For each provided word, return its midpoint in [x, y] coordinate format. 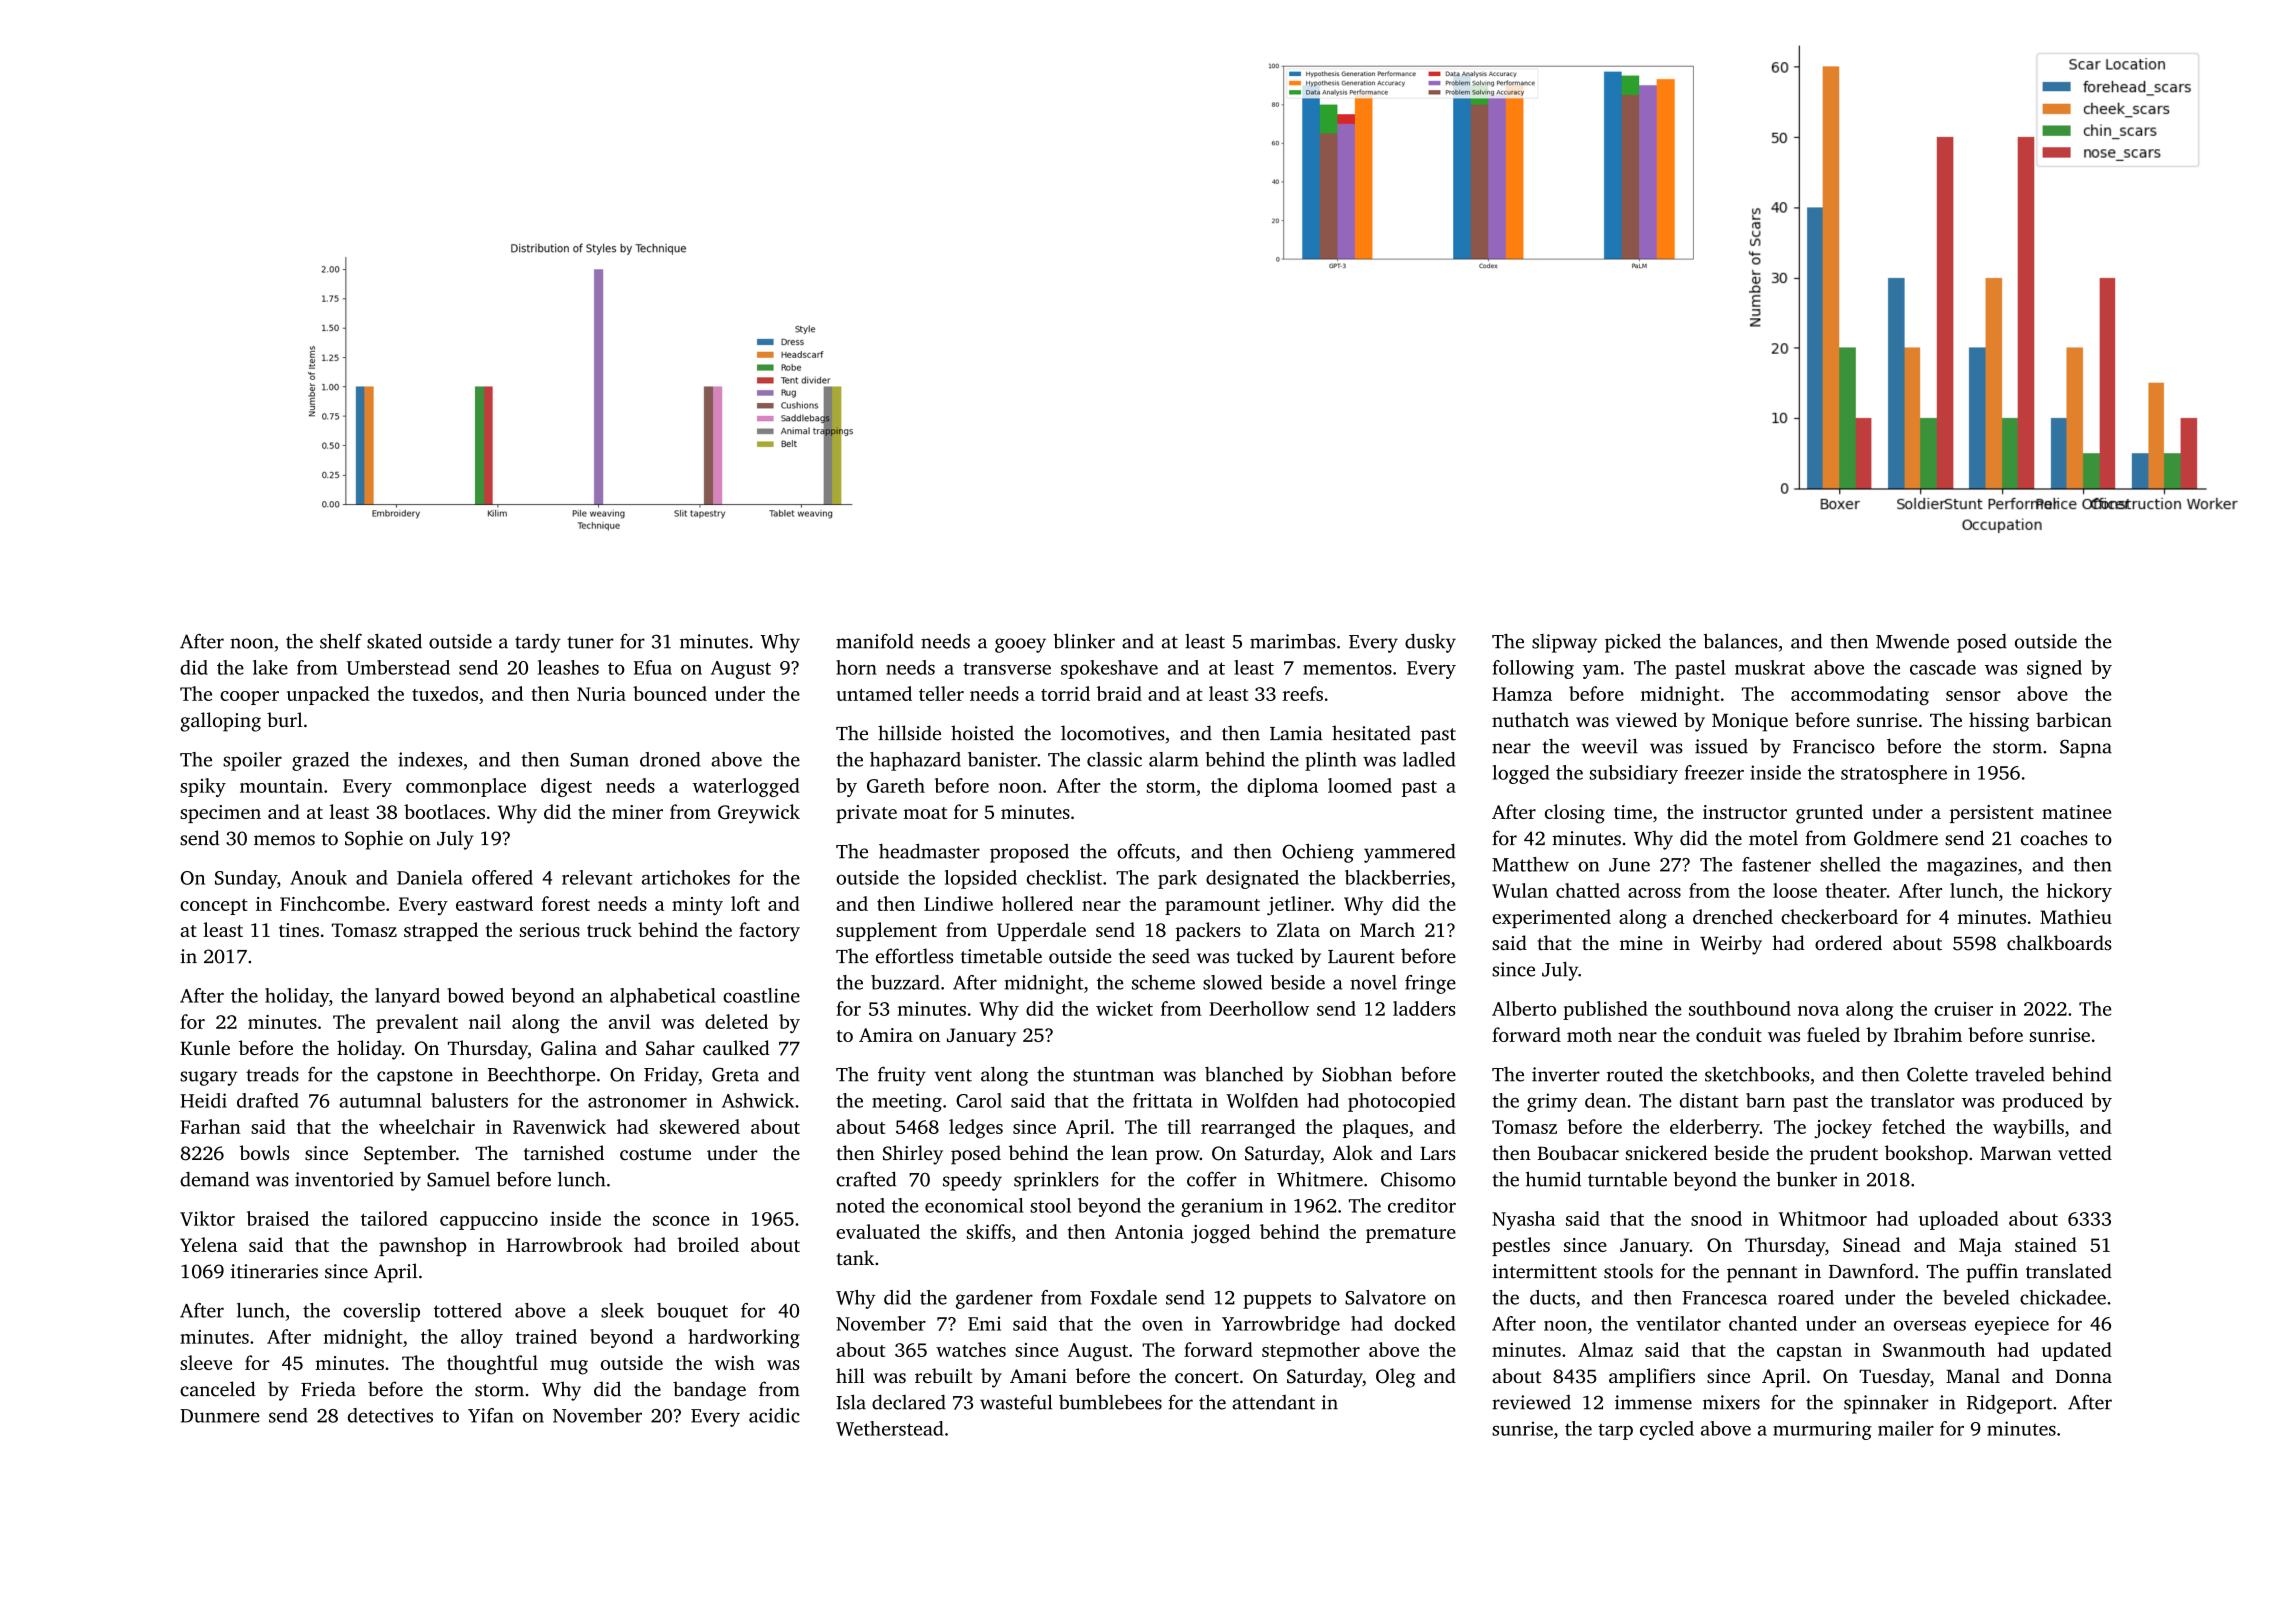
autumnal [380, 1100]
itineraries [274, 1271]
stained [2046, 1244]
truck [609, 929]
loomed [1360, 785]
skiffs [989, 1231]
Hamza [1522, 694]
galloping [220, 722]
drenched [1733, 916]
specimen [220, 814]
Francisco [1834, 746]
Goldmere [1896, 838]
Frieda [328, 1389]
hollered [1037, 903]
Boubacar [1578, 1152]
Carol [979, 1100]
